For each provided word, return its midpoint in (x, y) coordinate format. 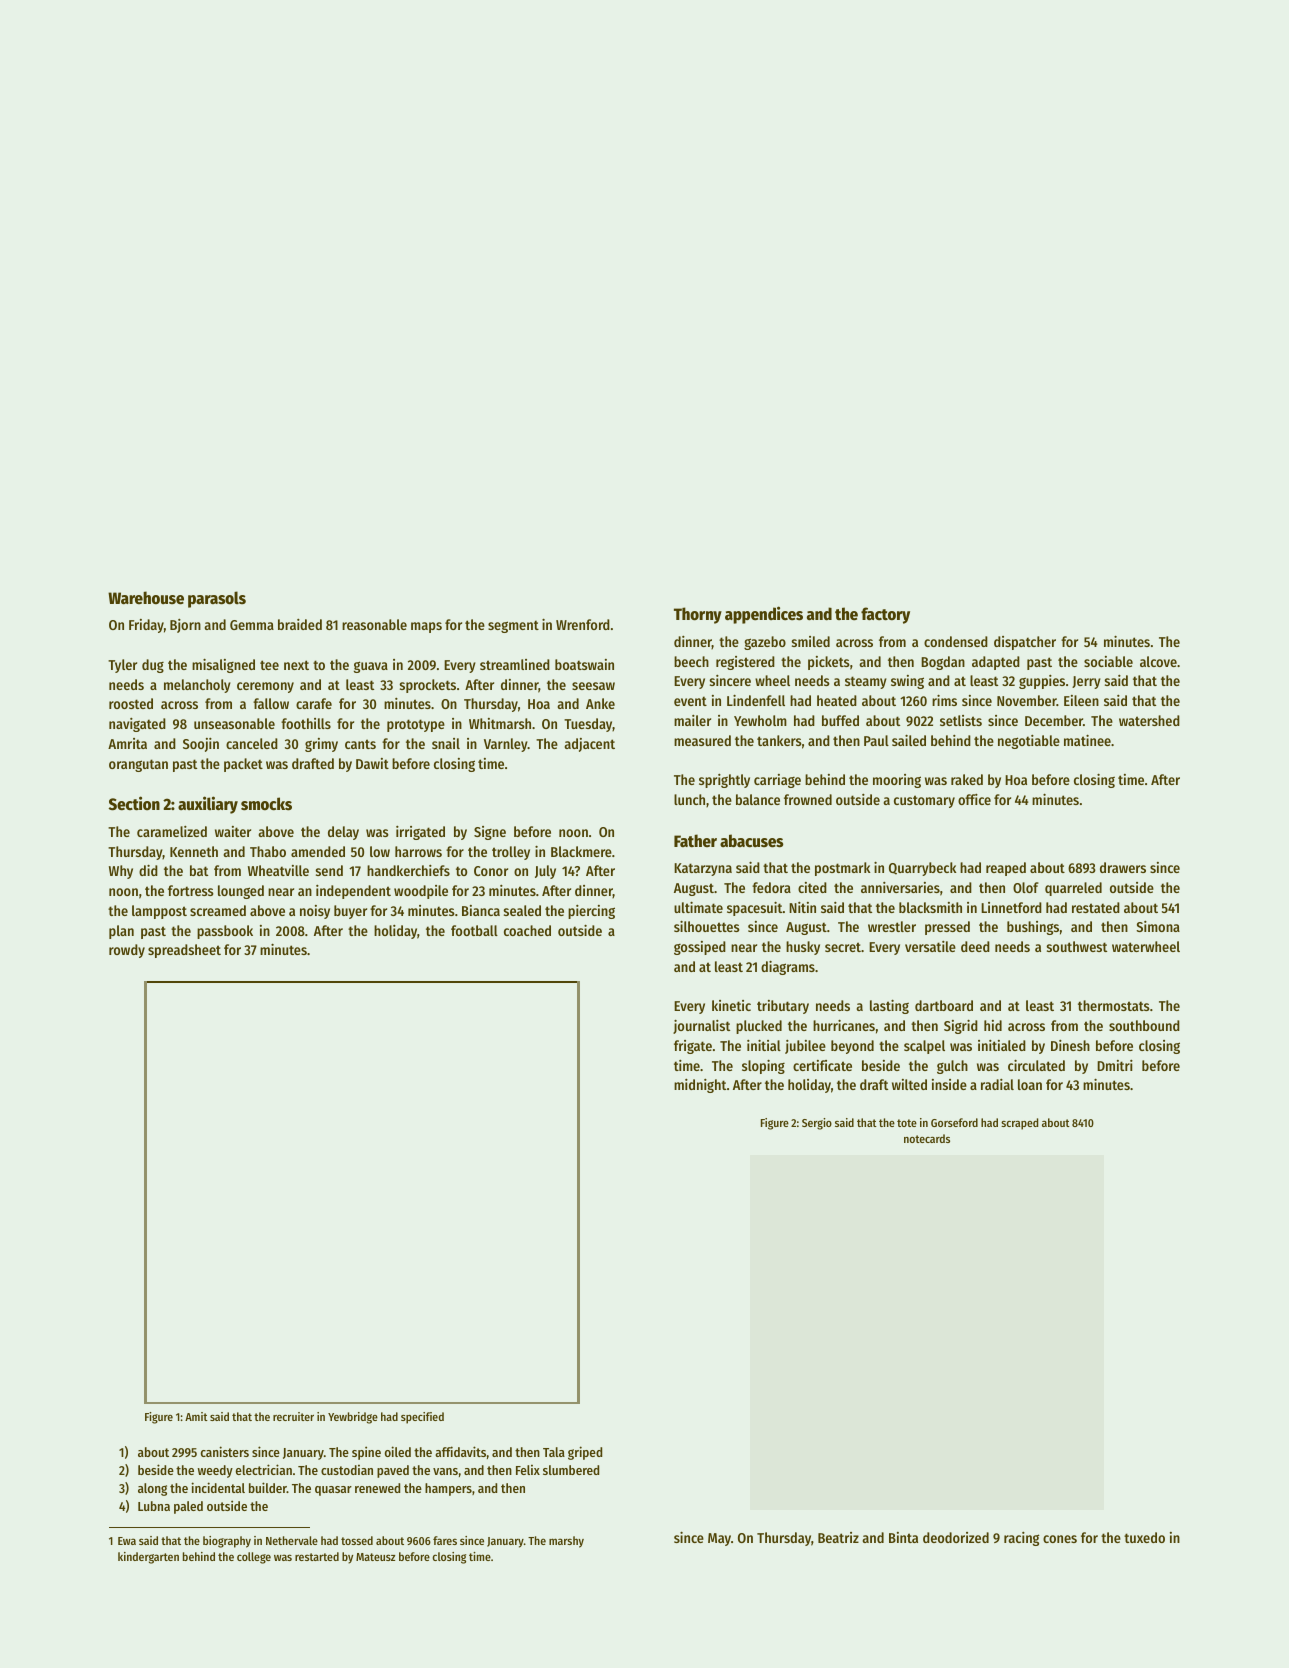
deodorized (956, 1537)
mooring (897, 781)
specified (422, 1418)
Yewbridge (353, 1418)
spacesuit (755, 909)
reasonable (374, 624)
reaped (1006, 869)
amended (318, 851)
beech (691, 661)
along (152, 1489)
